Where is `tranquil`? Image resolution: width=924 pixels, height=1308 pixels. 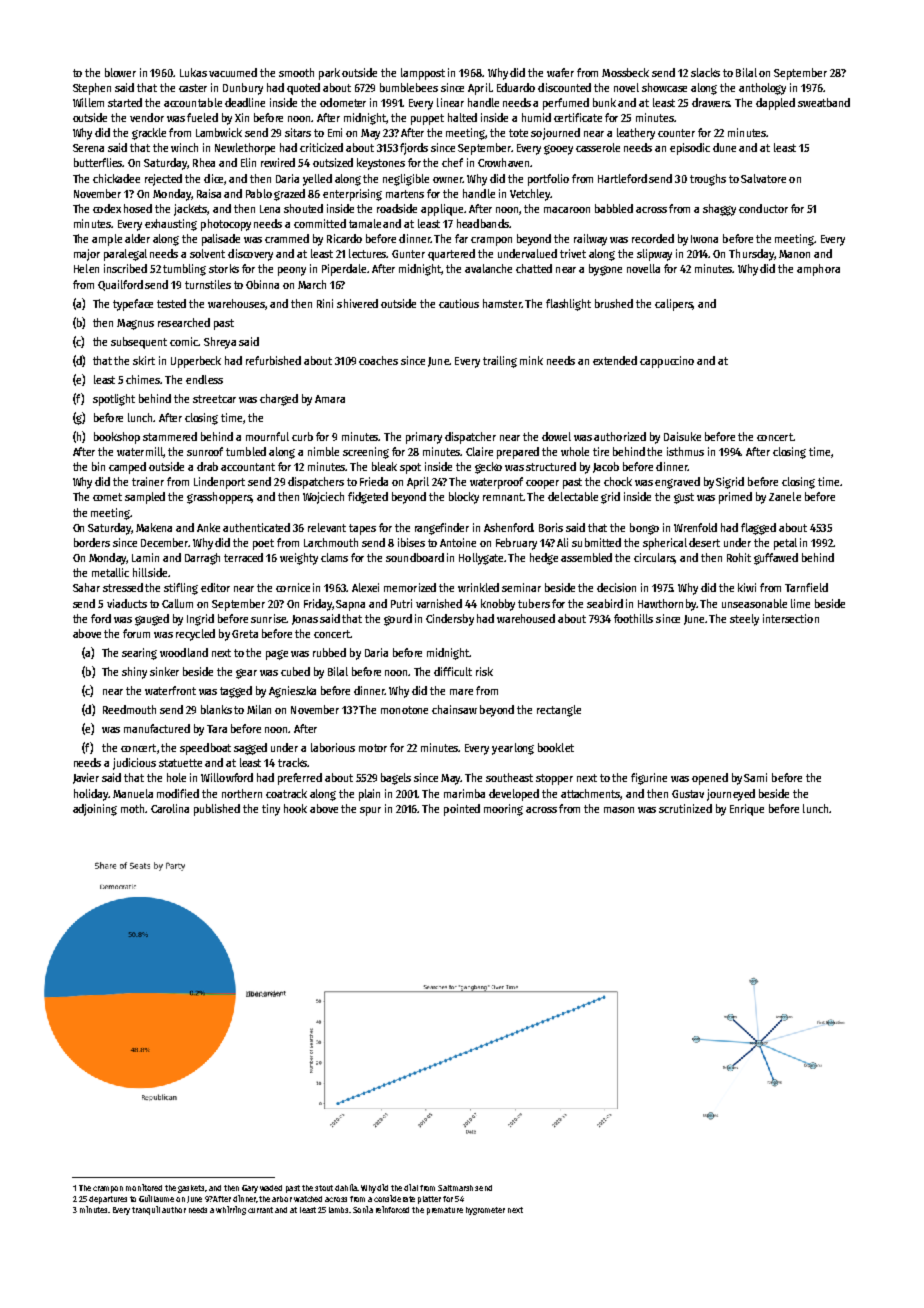 tranquil is located at coordinates (146, 1210).
